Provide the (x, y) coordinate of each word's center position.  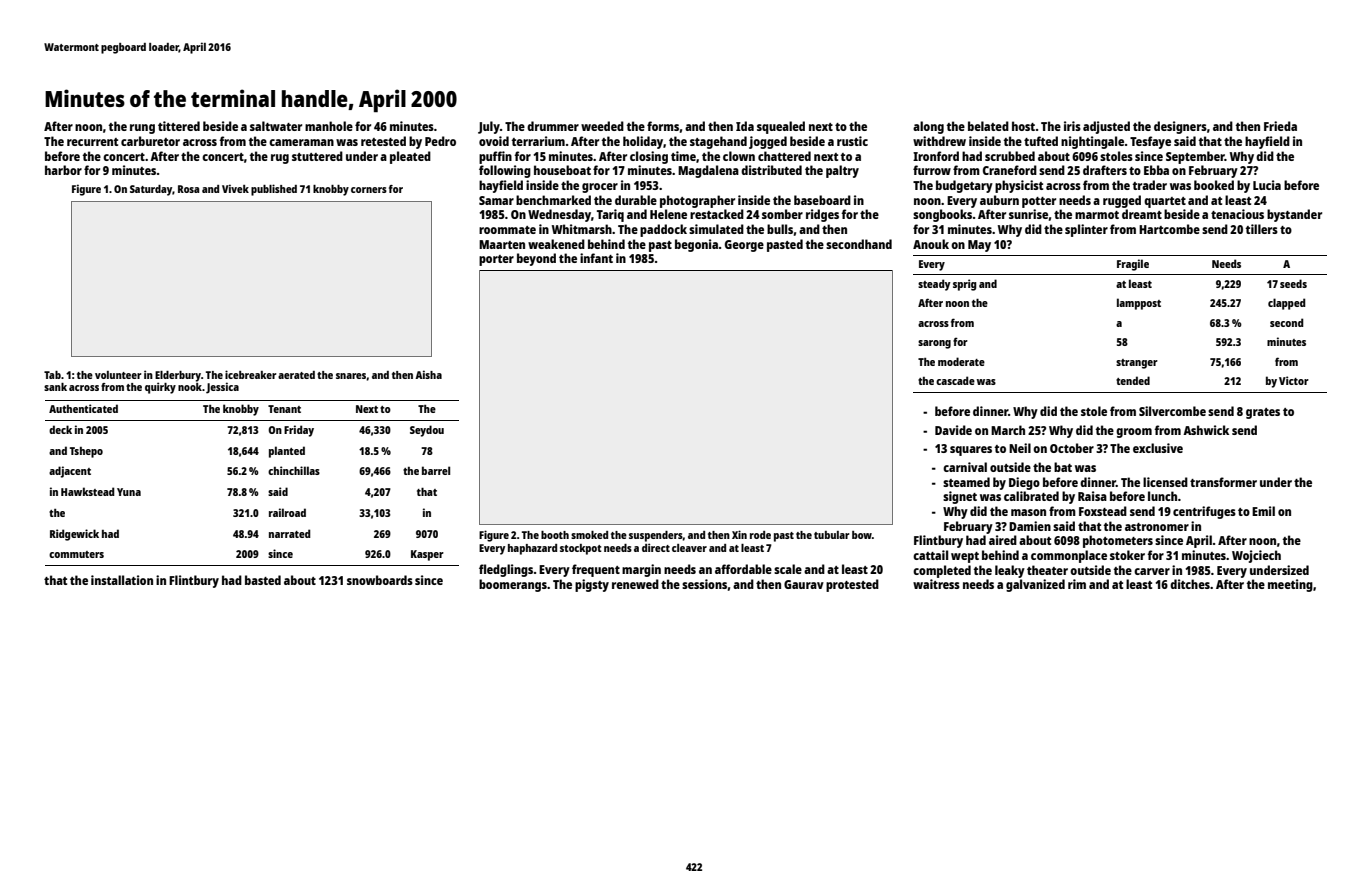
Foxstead (1103, 511)
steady (934, 285)
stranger (1137, 364)
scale (788, 569)
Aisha (428, 374)
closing (649, 157)
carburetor (150, 141)
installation (122, 580)
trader (1149, 185)
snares (351, 376)
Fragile (1133, 265)
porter (496, 260)
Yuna (129, 492)
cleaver (689, 548)
